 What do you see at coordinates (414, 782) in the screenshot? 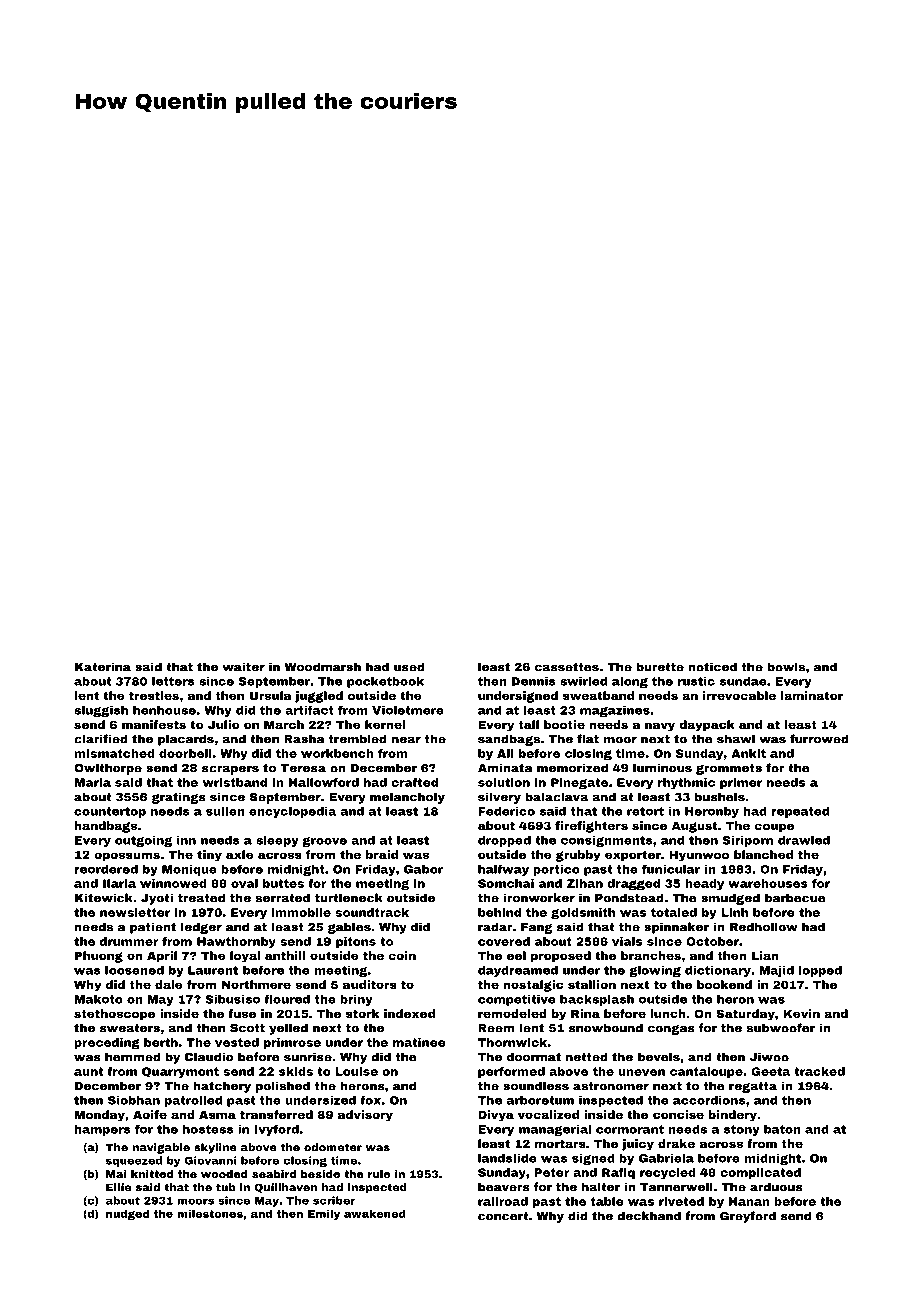
I see `crafted` at bounding box center [414, 782].
